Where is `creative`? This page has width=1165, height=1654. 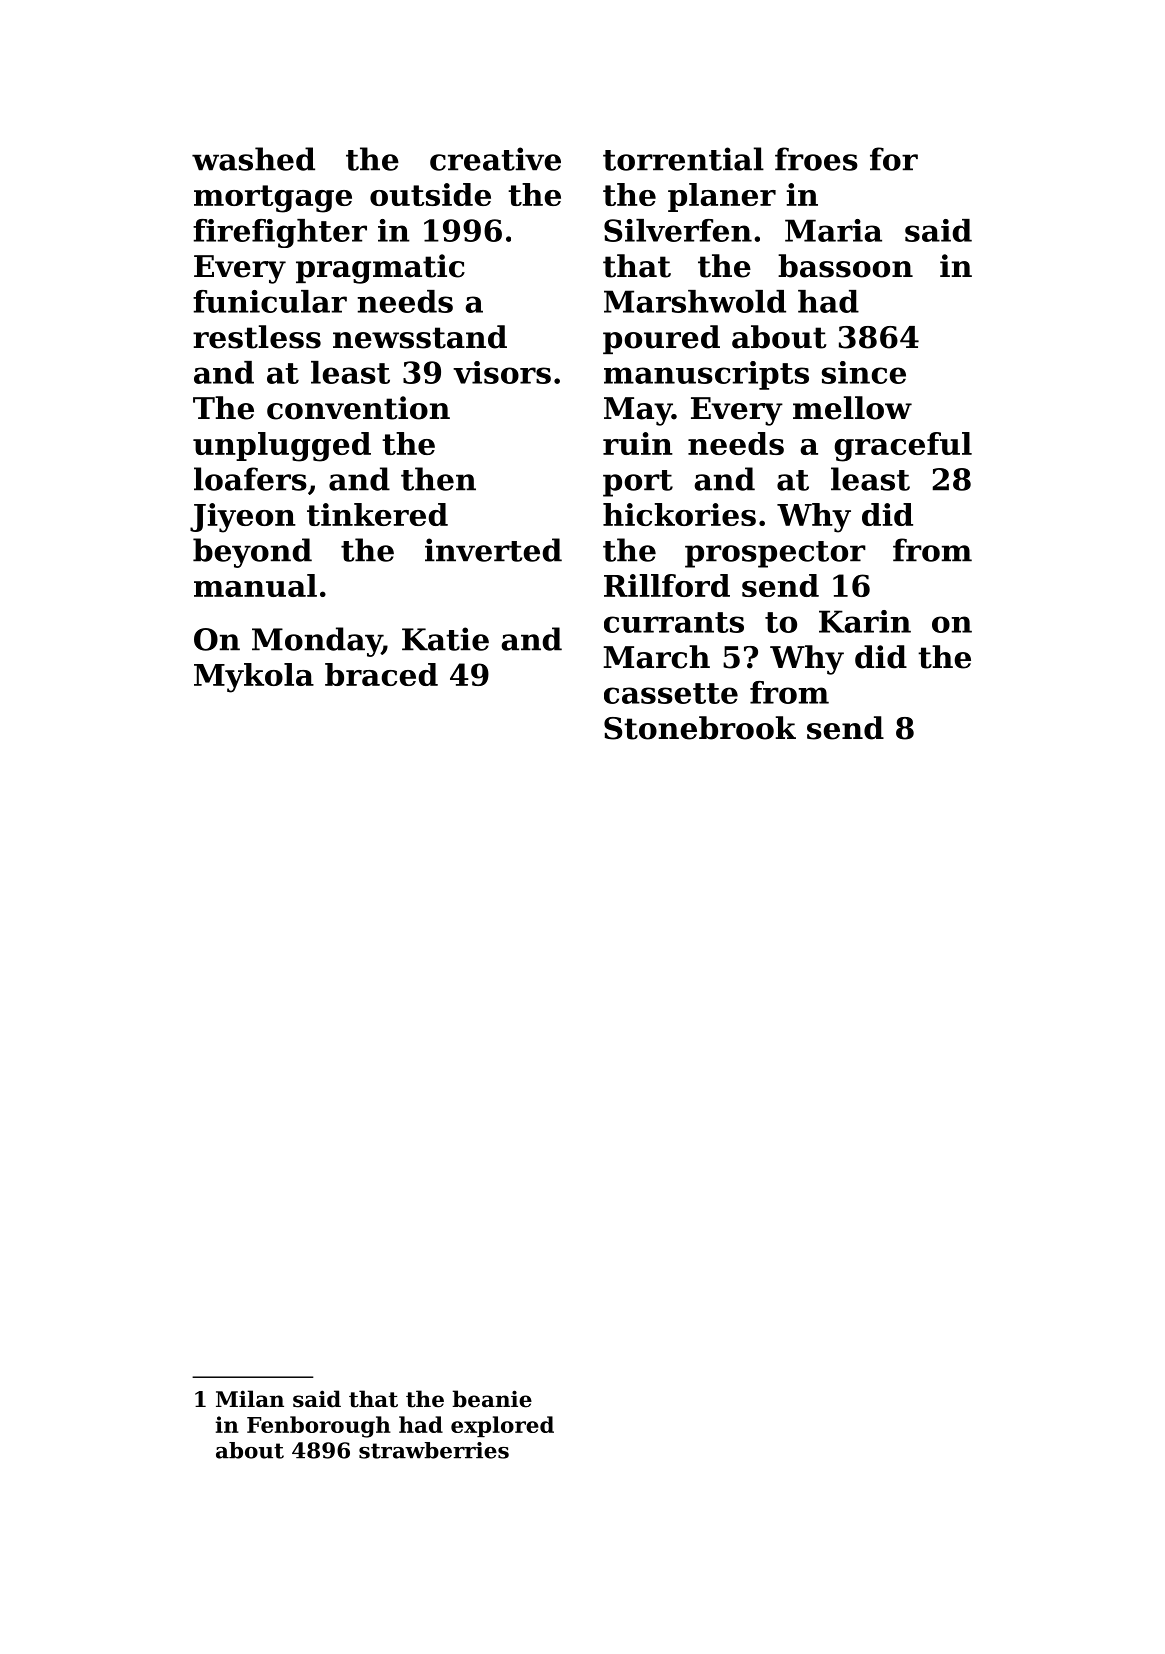
creative is located at coordinates (495, 159).
